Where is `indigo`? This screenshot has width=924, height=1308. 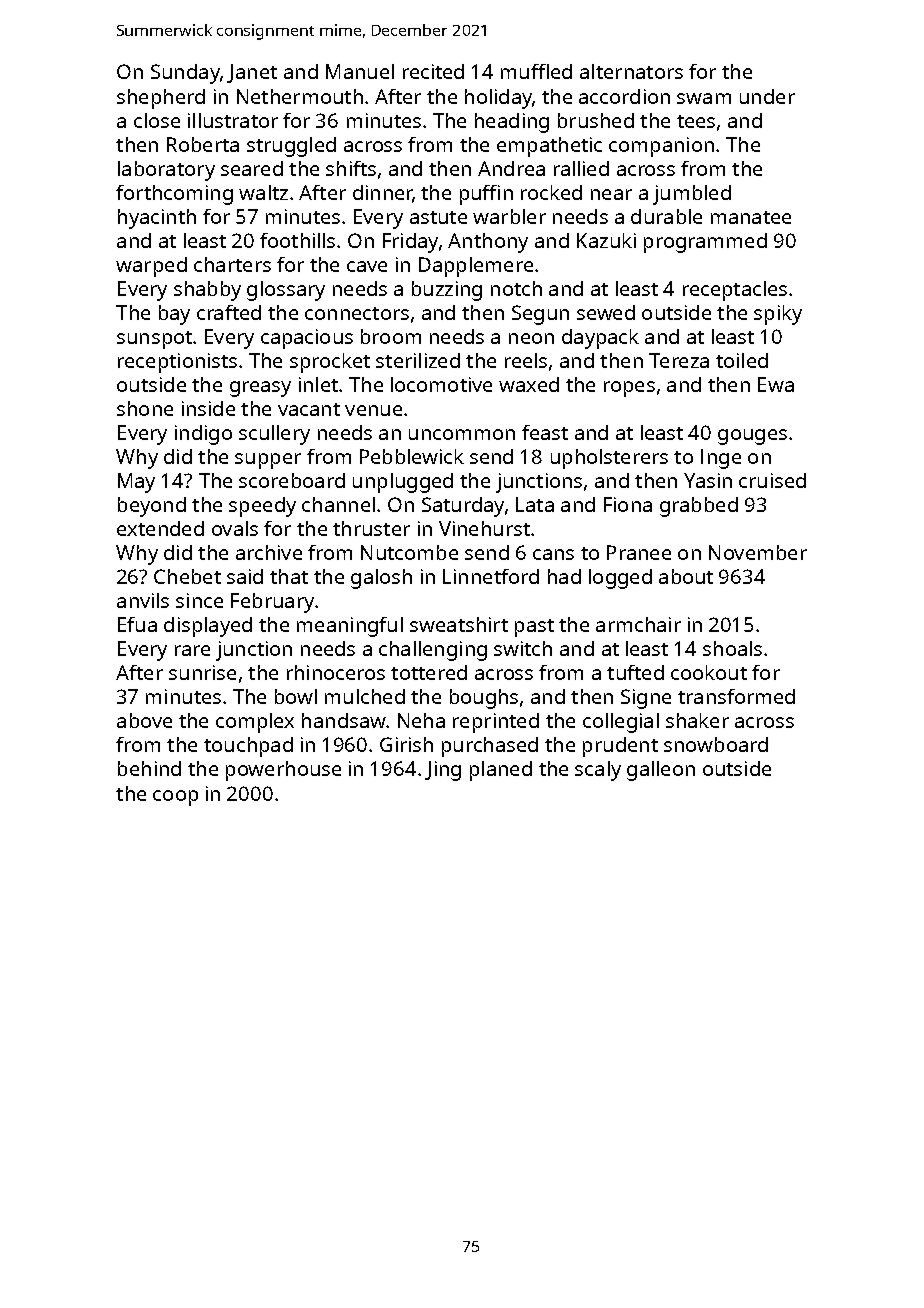 indigo is located at coordinates (203, 435).
